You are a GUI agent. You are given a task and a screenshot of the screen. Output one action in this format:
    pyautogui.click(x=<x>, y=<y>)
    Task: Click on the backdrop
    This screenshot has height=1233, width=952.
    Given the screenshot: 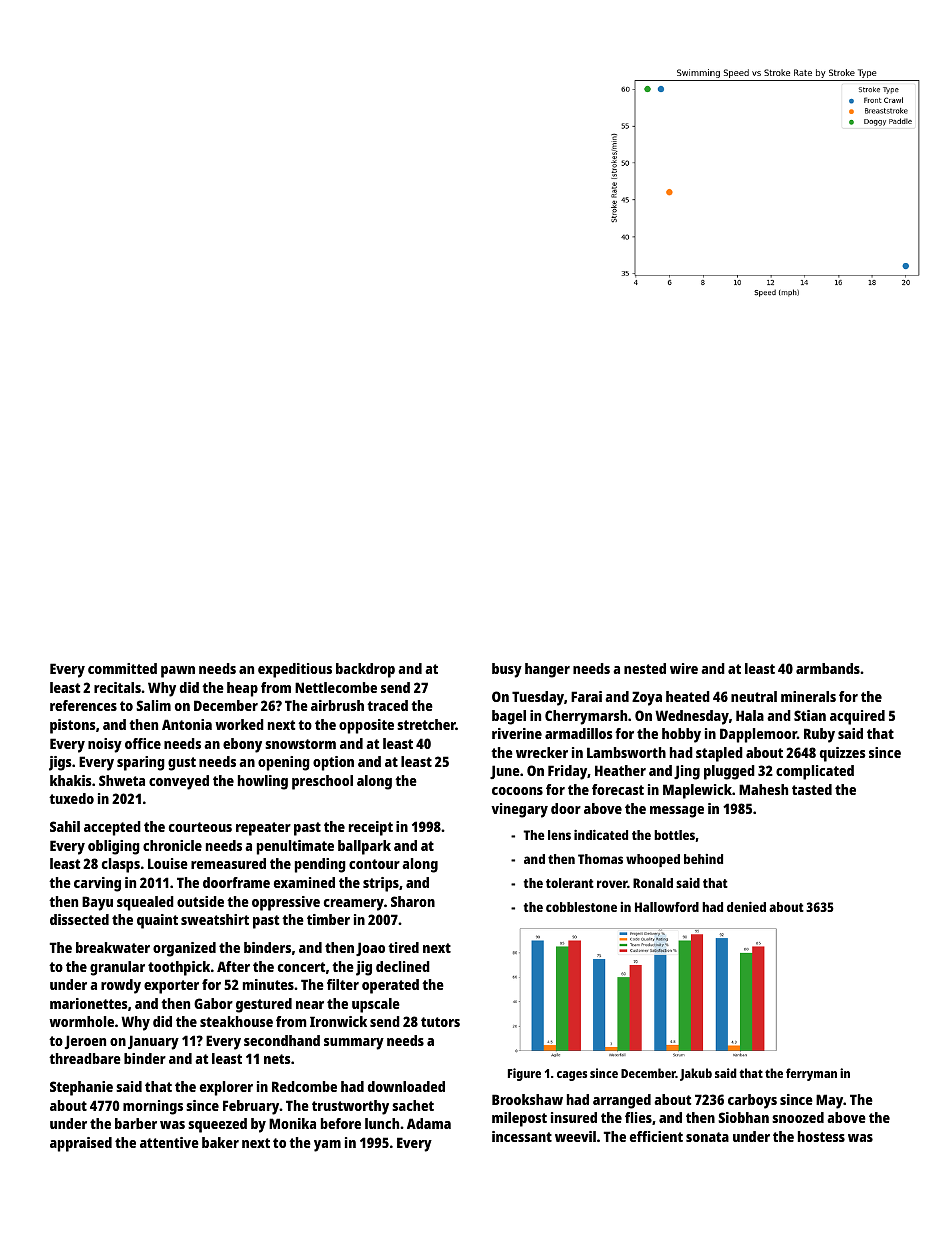 What is the action you would take?
    pyautogui.click(x=365, y=670)
